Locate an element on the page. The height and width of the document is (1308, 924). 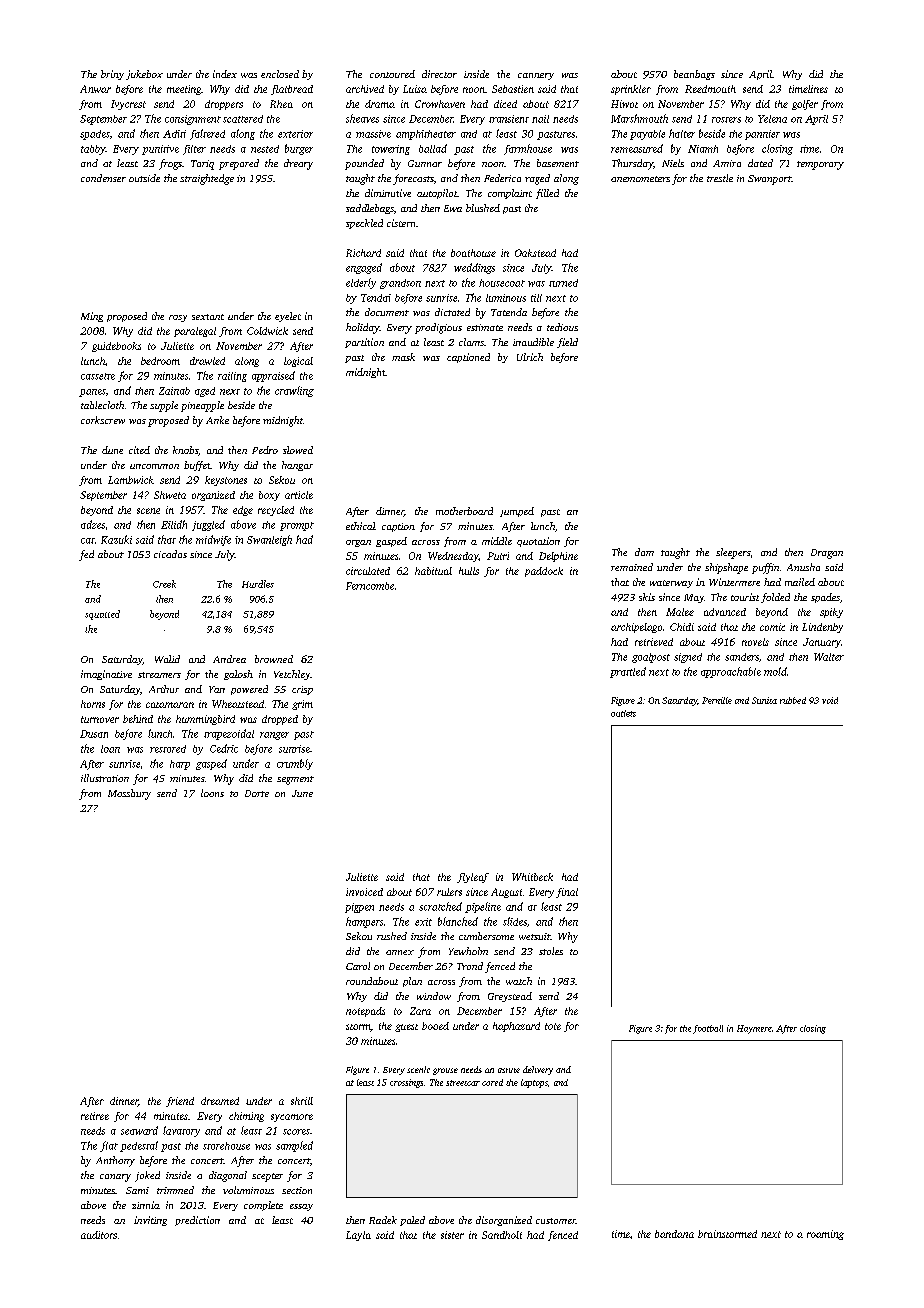
ethical is located at coordinates (361, 526).
